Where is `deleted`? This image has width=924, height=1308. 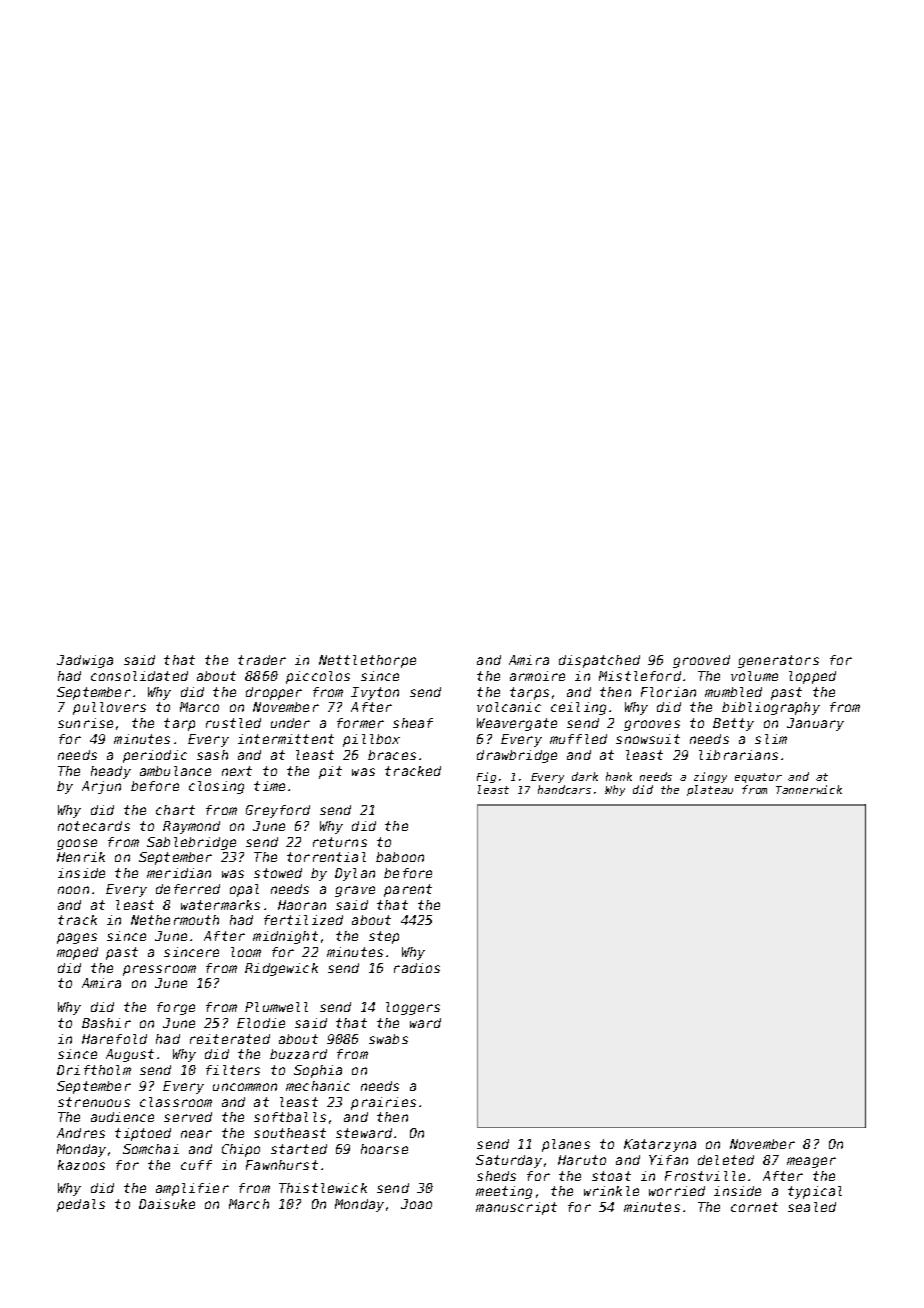
deleted is located at coordinates (726, 1160).
